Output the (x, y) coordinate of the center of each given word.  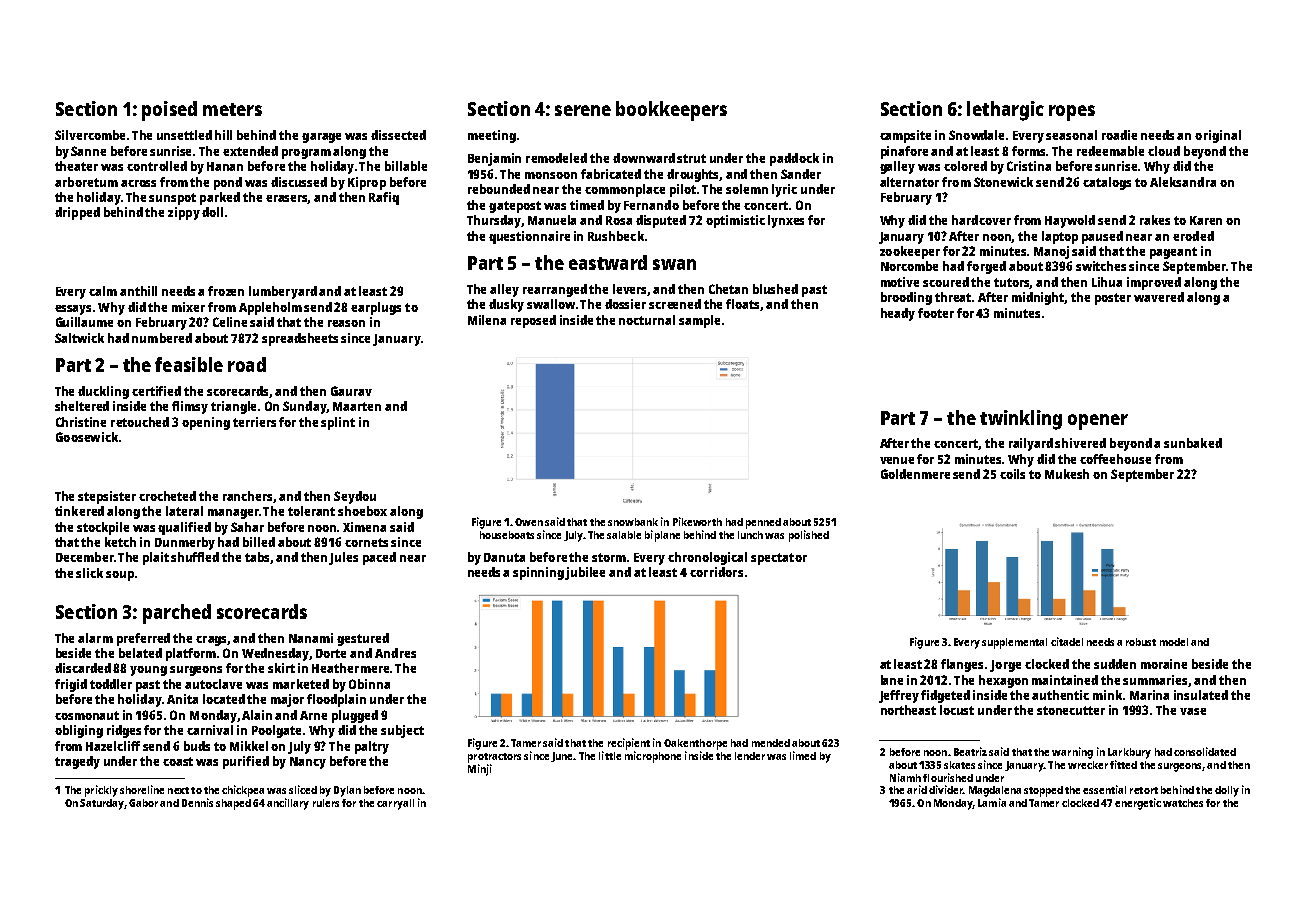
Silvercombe (90, 135)
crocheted (167, 496)
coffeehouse (1115, 459)
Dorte (331, 653)
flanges (962, 665)
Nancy (308, 763)
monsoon (551, 175)
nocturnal (647, 320)
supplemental (1014, 643)
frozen (226, 291)
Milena (487, 320)
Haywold (1070, 221)
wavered (1159, 297)
